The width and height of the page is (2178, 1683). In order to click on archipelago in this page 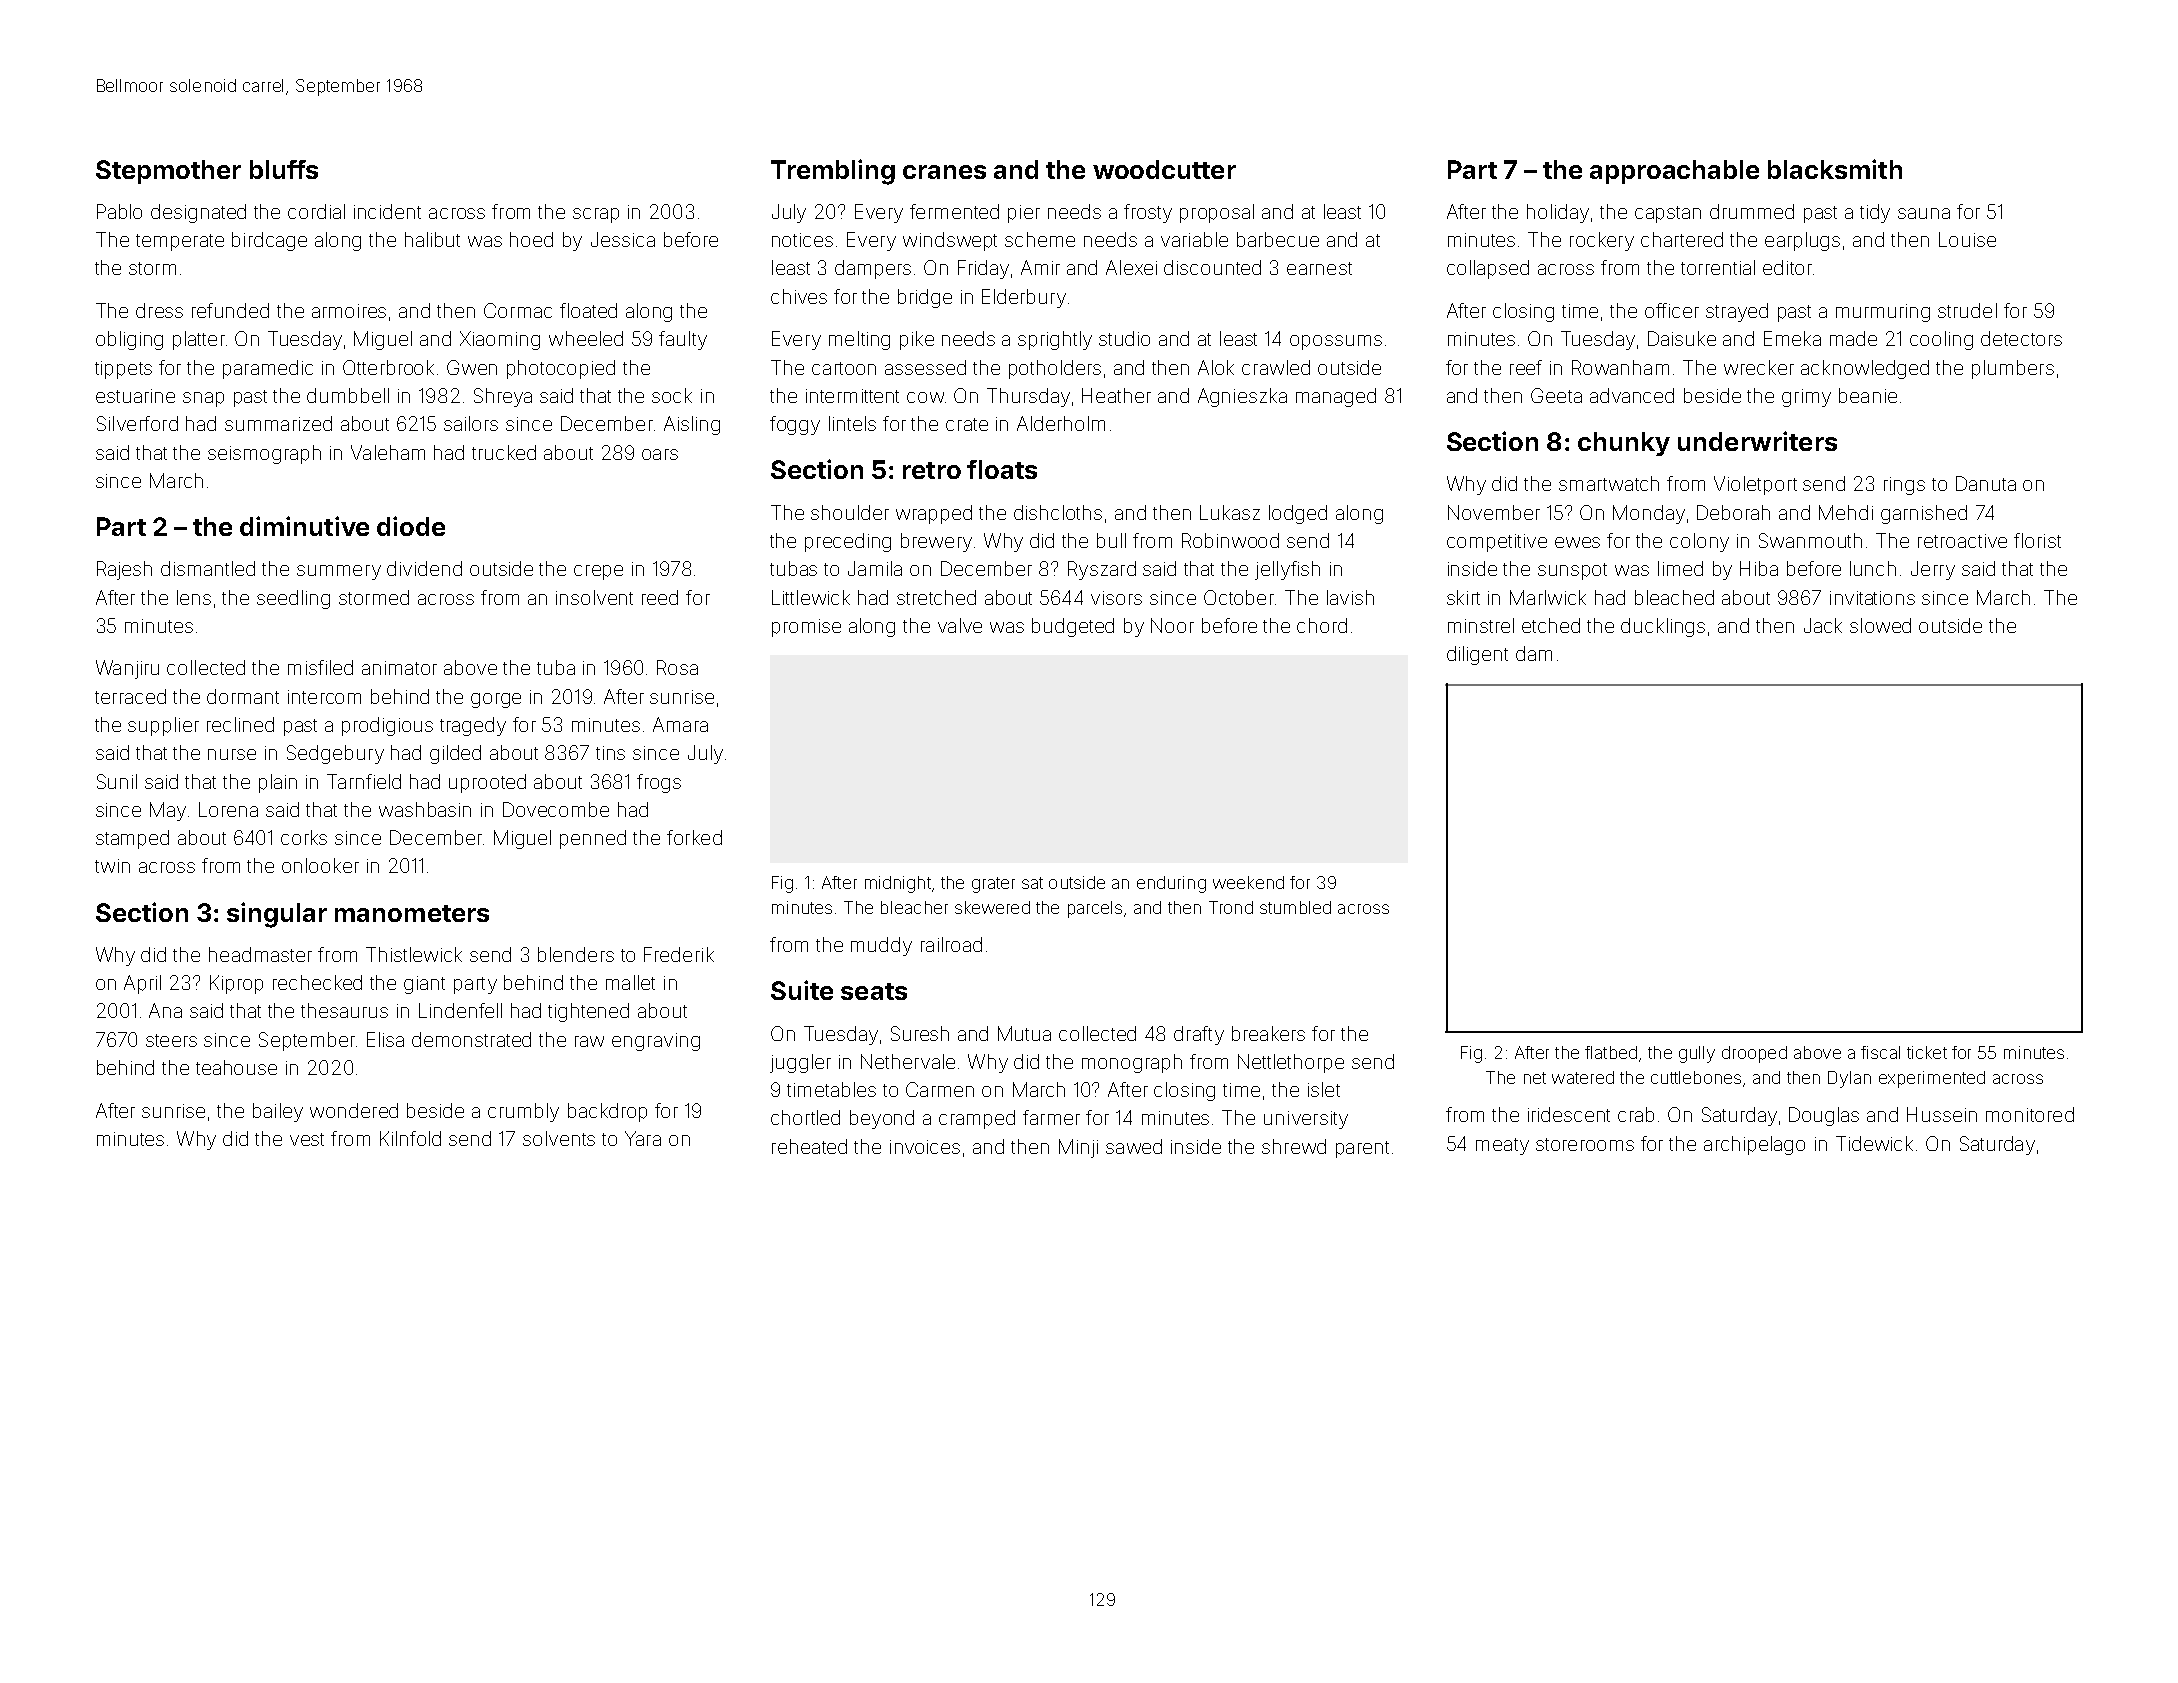, I will do `click(1754, 1145)`.
